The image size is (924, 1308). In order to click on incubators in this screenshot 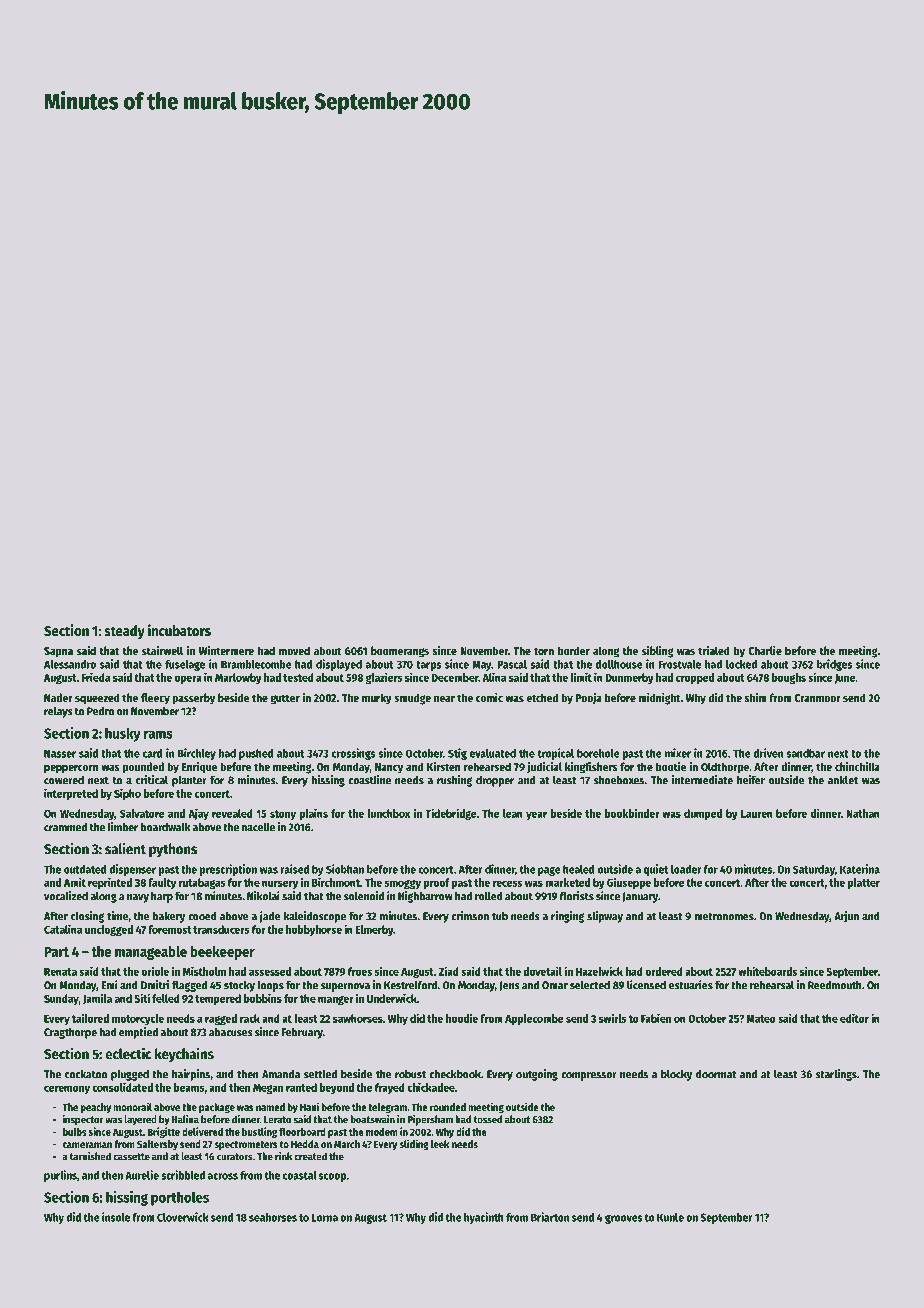, I will do `click(179, 630)`.
